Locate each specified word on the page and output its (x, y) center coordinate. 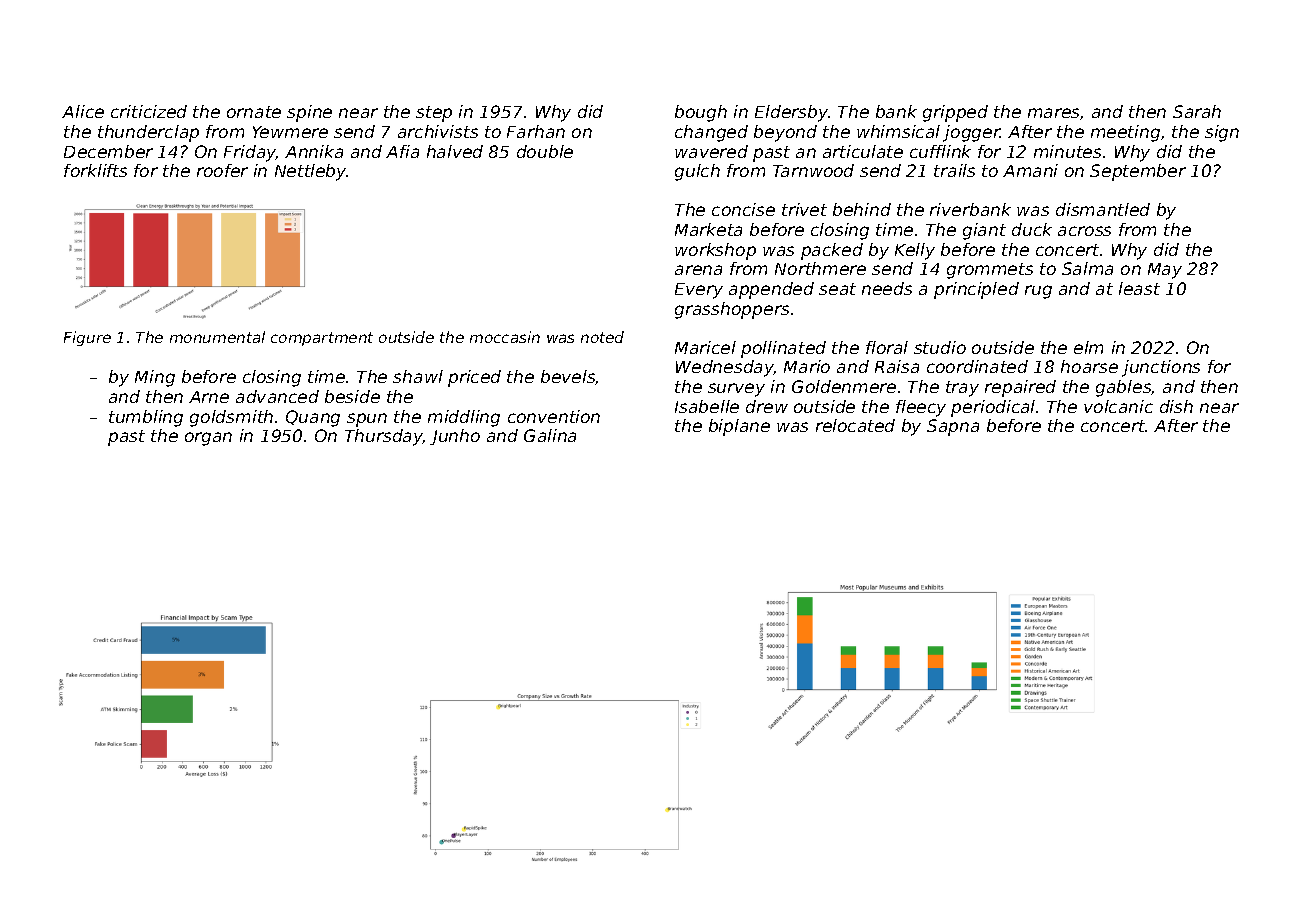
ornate (254, 112)
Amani (1030, 170)
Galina (550, 435)
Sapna (953, 427)
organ (208, 439)
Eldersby (791, 113)
